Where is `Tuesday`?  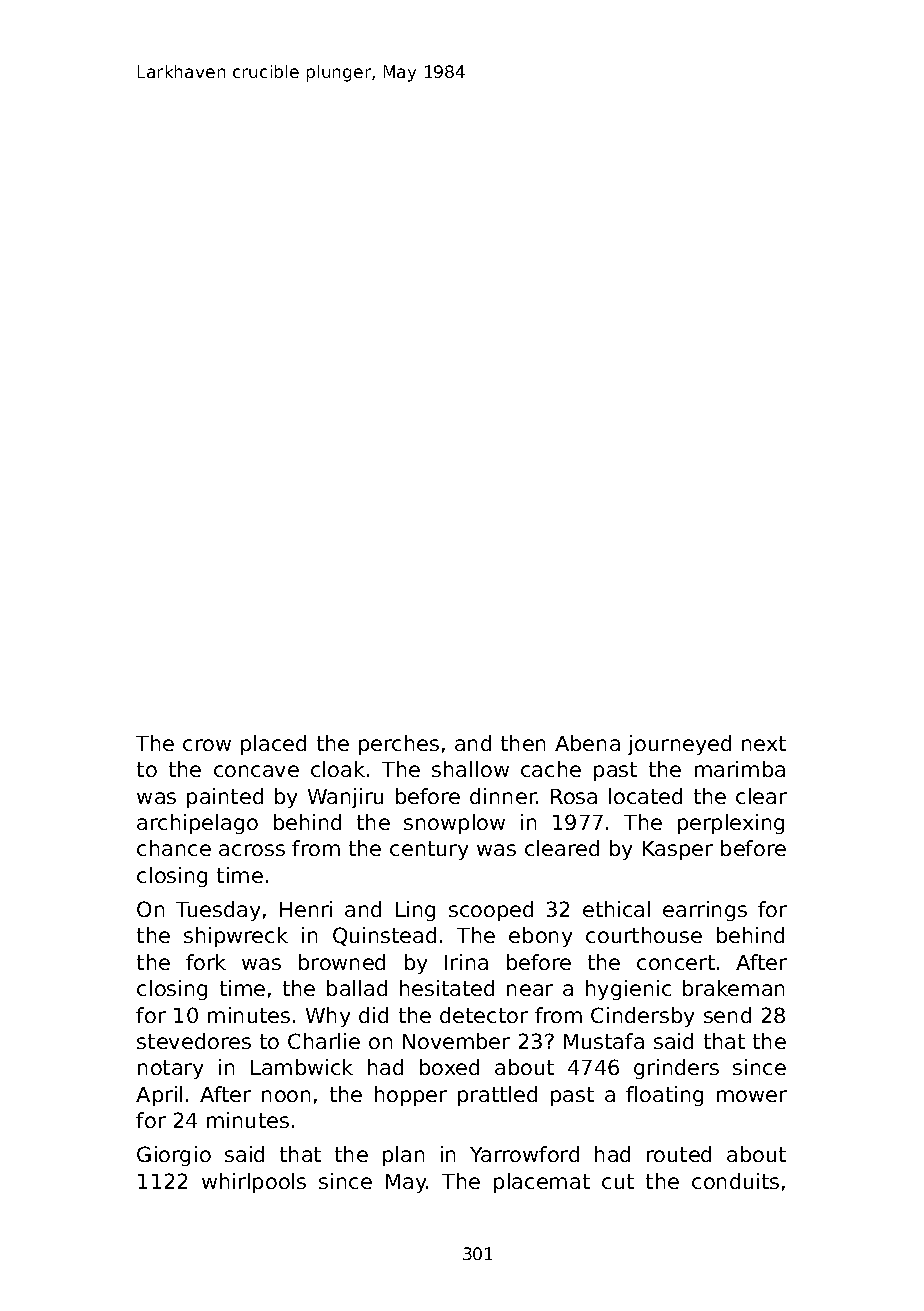 Tuesday is located at coordinates (218, 911).
